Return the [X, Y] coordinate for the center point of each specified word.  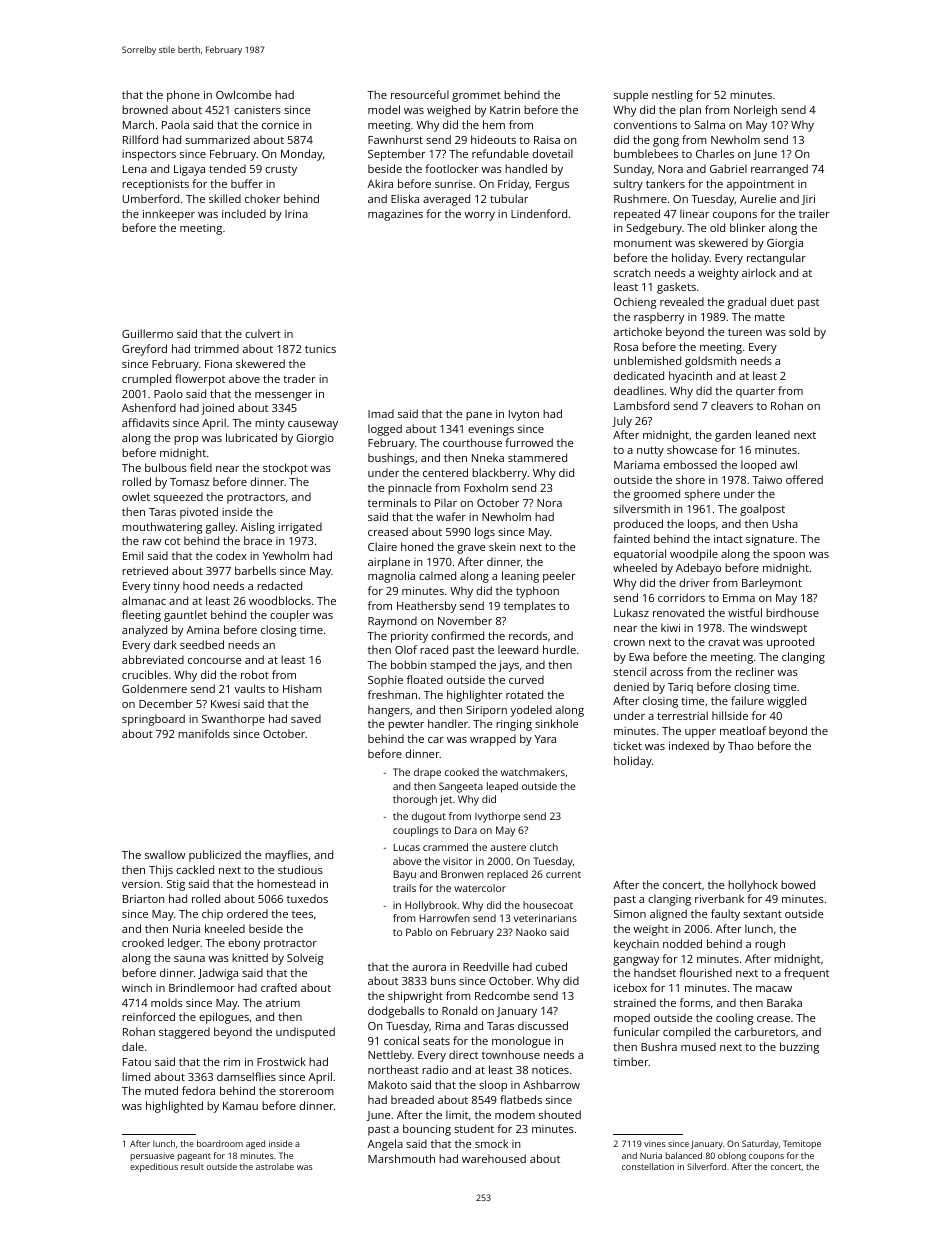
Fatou [137, 1062]
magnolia [391, 577]
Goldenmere [154, 688]
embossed [690, 464]
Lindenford [539, 213]
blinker [748, 227]
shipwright [415, 997]
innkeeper [169, 215]
